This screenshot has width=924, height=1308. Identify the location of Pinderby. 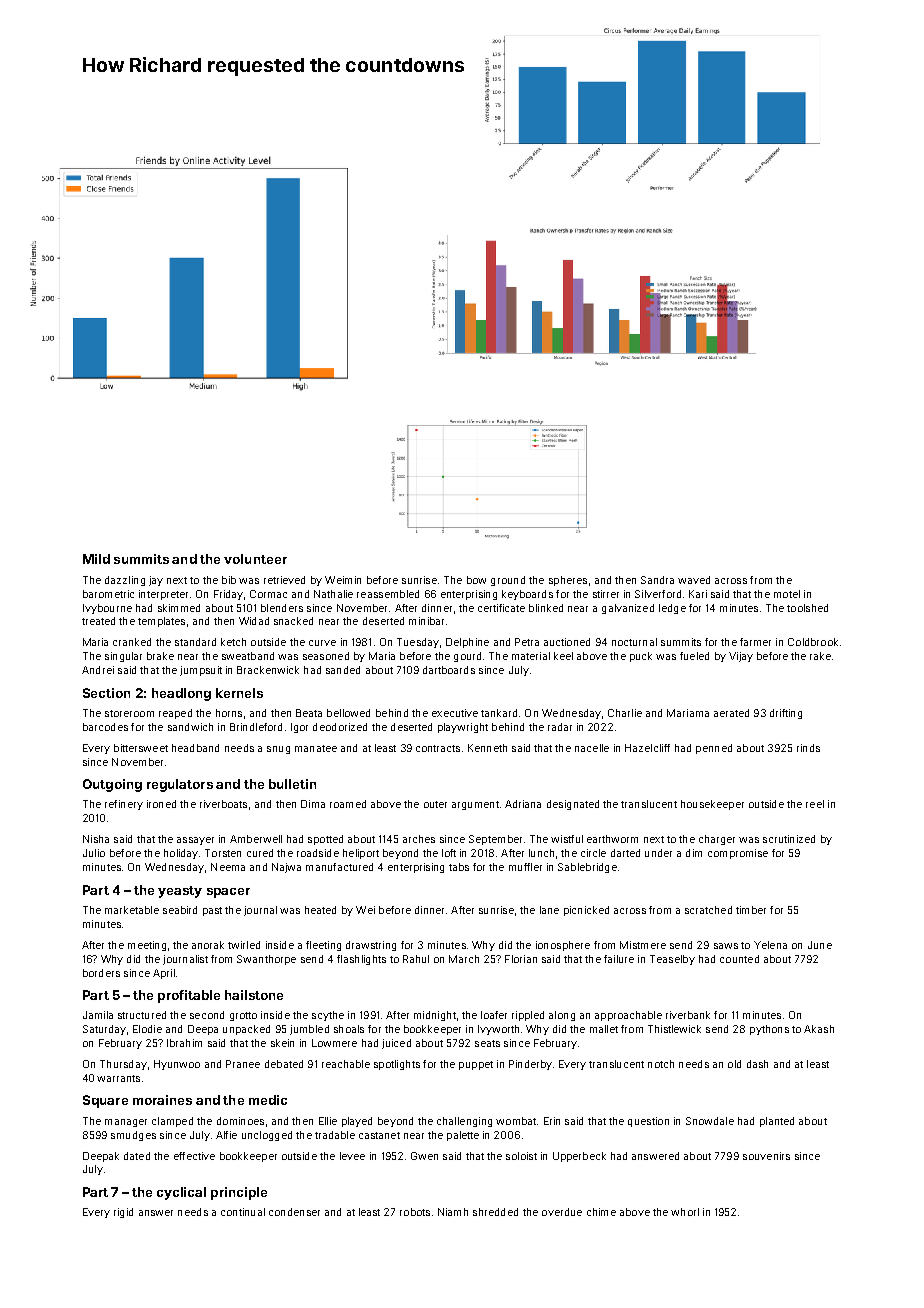
(530, 1065).
